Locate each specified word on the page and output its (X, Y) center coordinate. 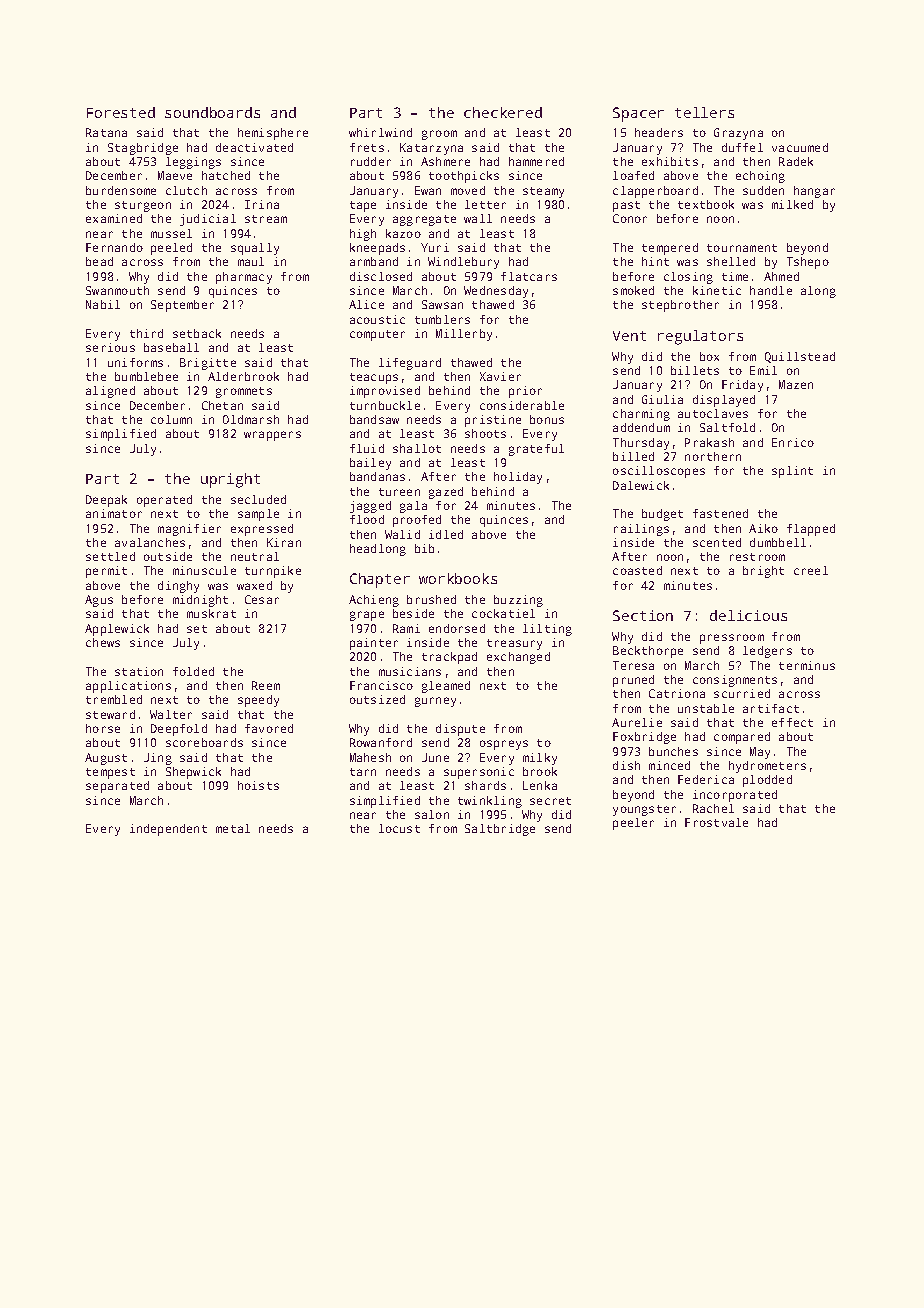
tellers (704, 112)
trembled (114, 699)
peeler (633, 824)
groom (439, 135)
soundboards (212, 112)
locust (399, 828)
